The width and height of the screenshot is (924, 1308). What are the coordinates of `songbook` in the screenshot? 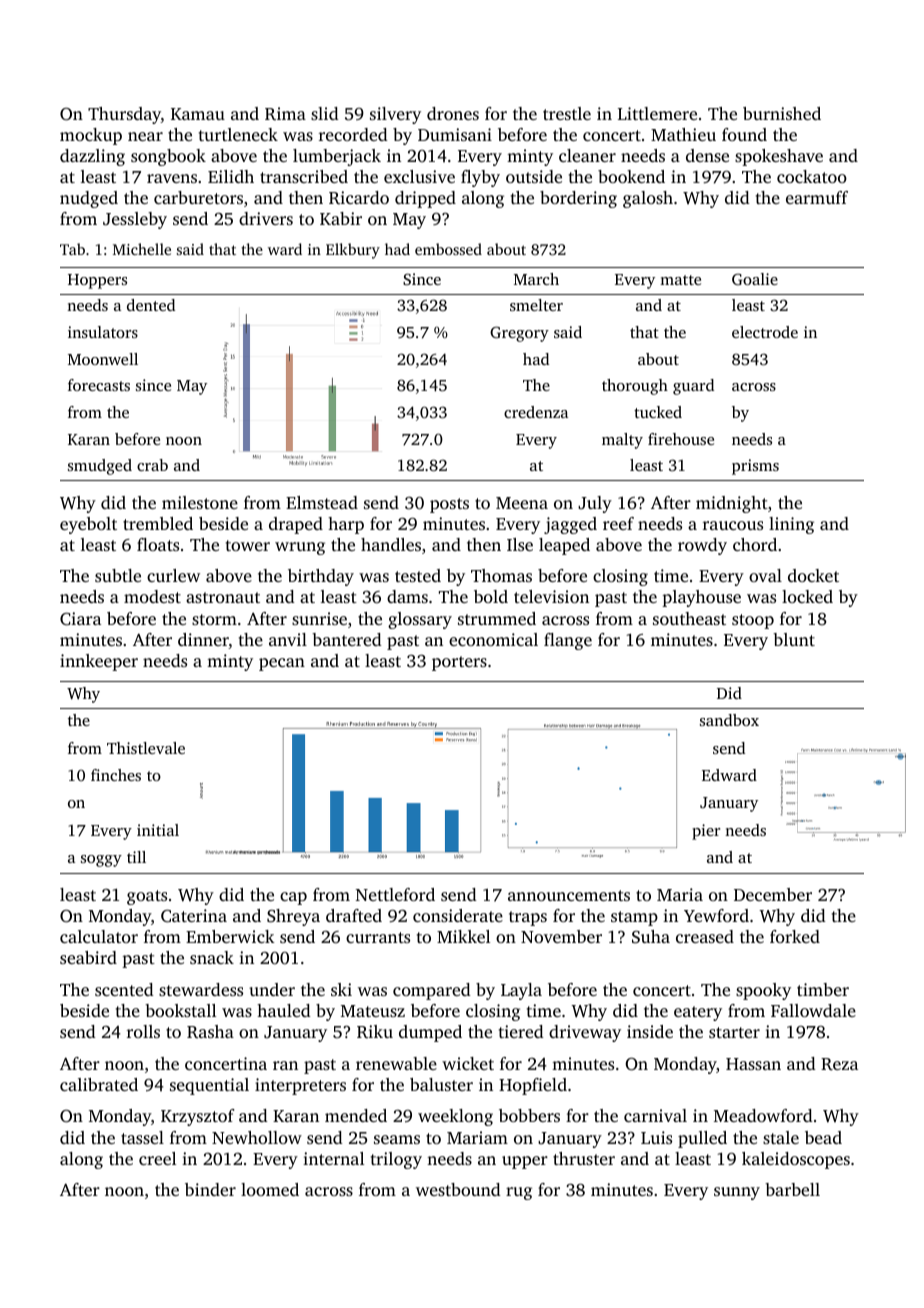 It's located at (168, 157).
